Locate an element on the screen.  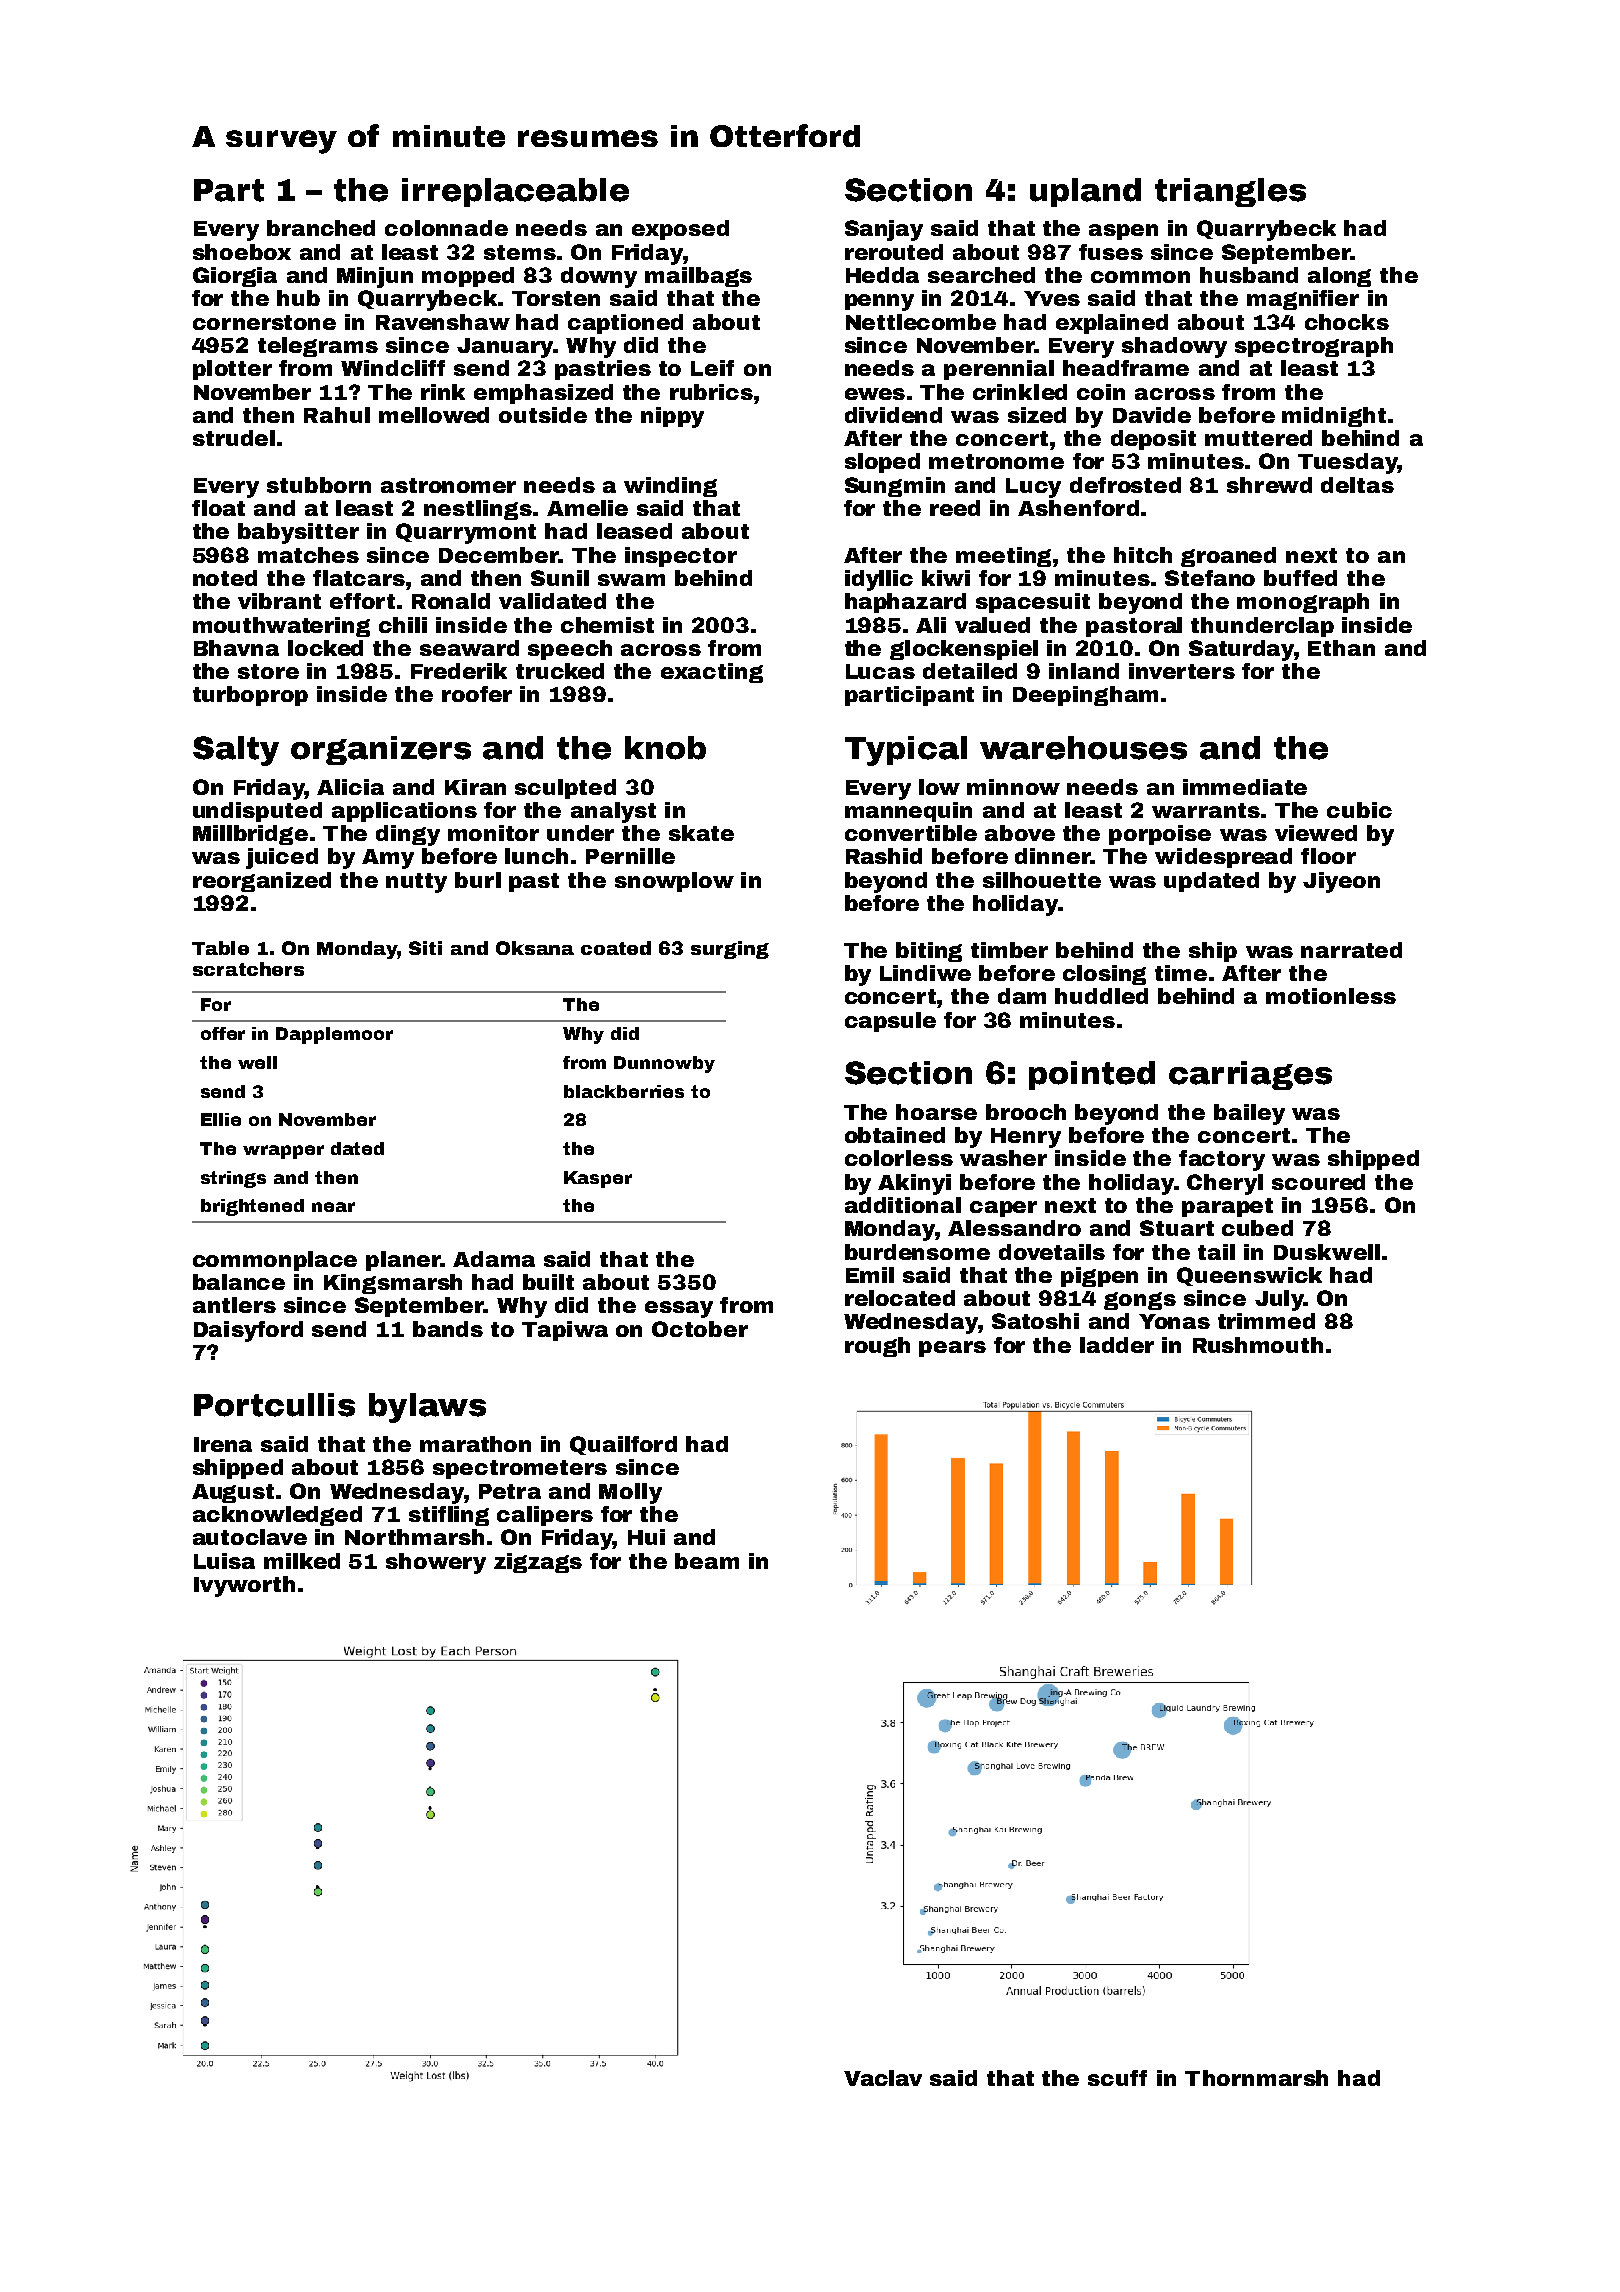
ladder is located at coordinates (1117, 1345).
